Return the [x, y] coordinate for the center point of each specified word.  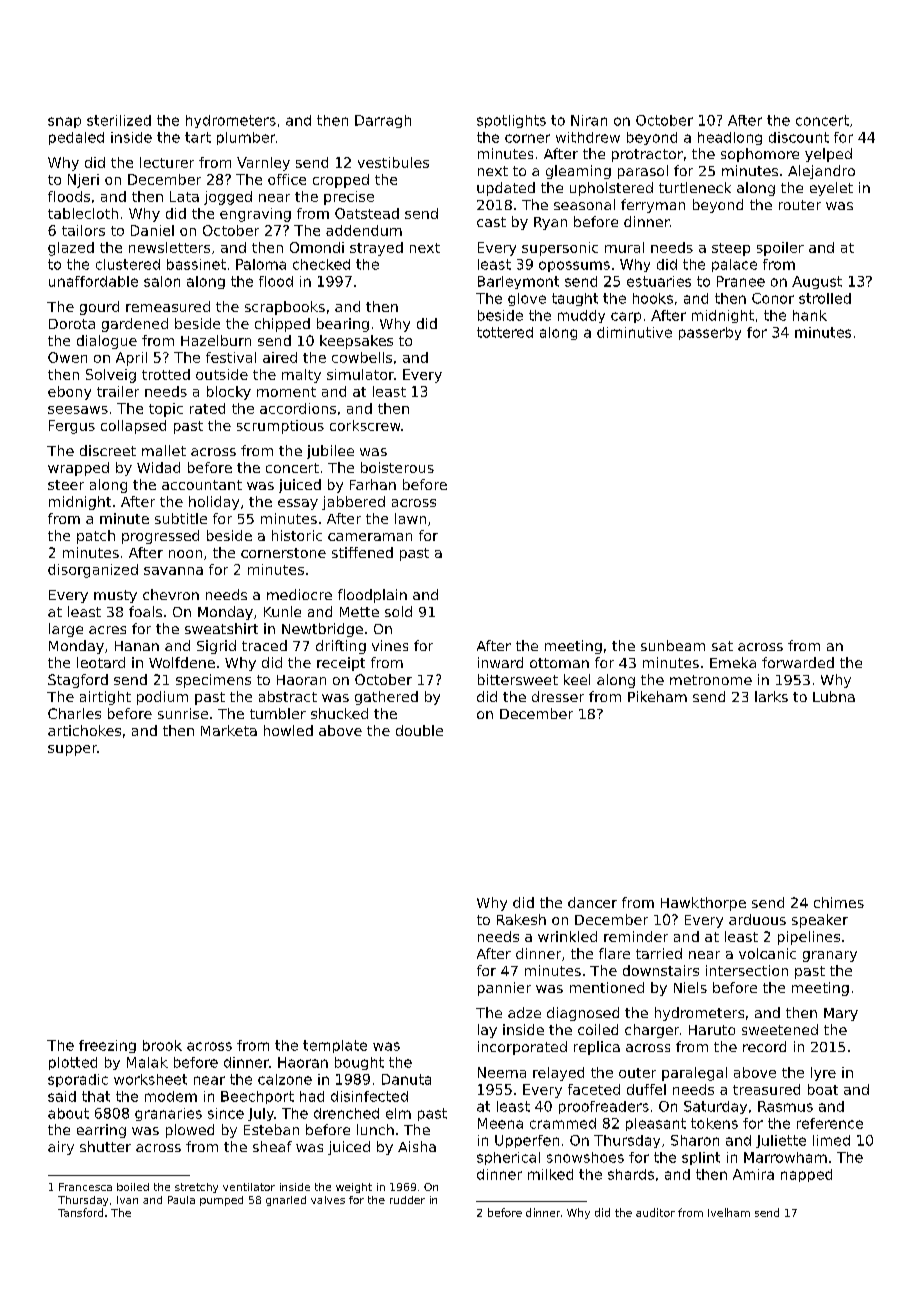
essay [298, 504]
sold [398, 611]
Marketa [229, 730]
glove [527, 299]
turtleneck [695, 187]
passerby [710, 333]
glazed [71, 249]
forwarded [798, 662]
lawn [410, 518]
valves [328, 1200]
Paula [181, 1200]
